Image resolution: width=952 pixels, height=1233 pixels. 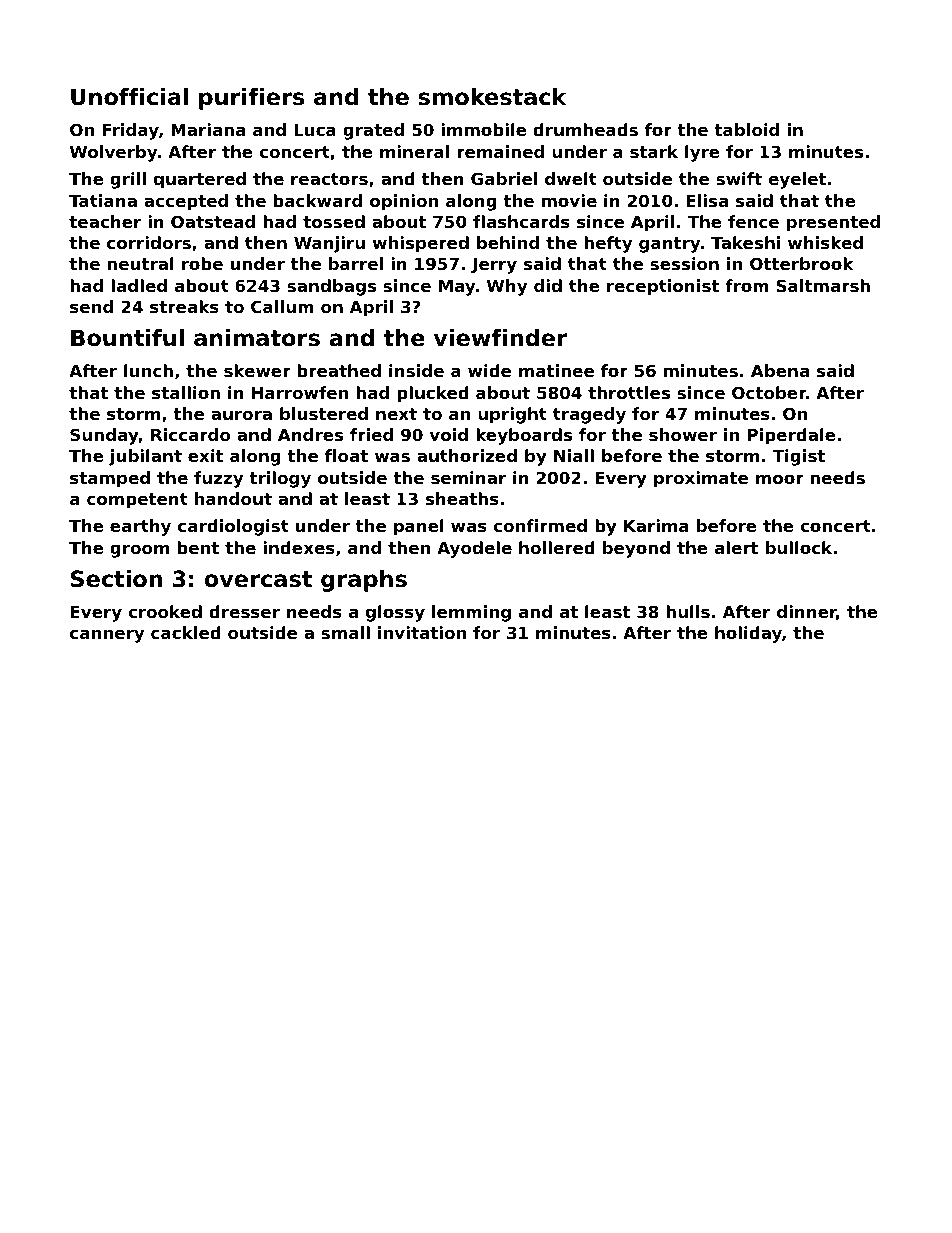 What do you see at coordinates (746, 129) in the screenshot?
I see `tabloid` at bounding box center [746, 129].
